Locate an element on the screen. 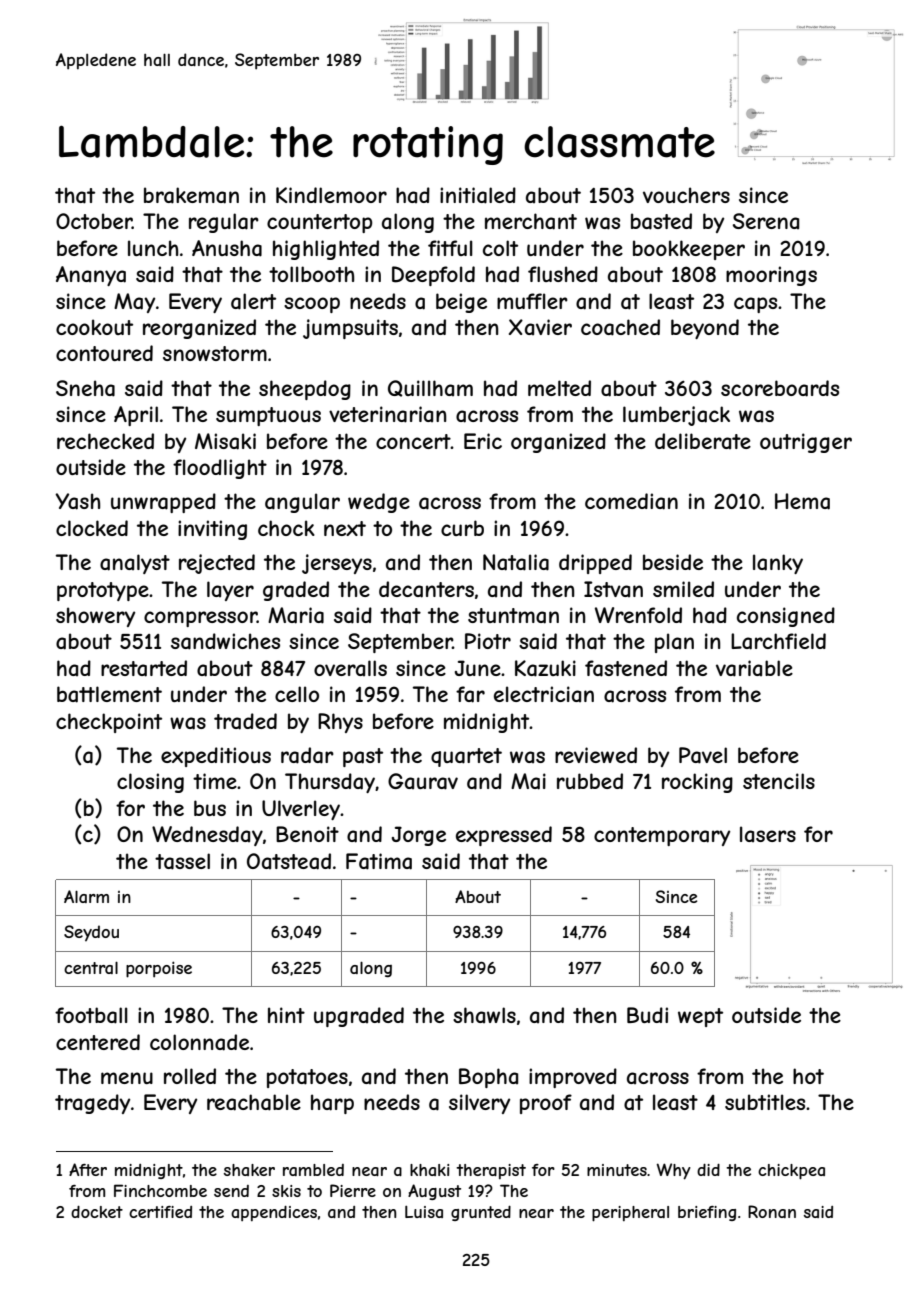 This screenshot has height=1314, width=924. Ananya is located at coordinates (91, 276).
